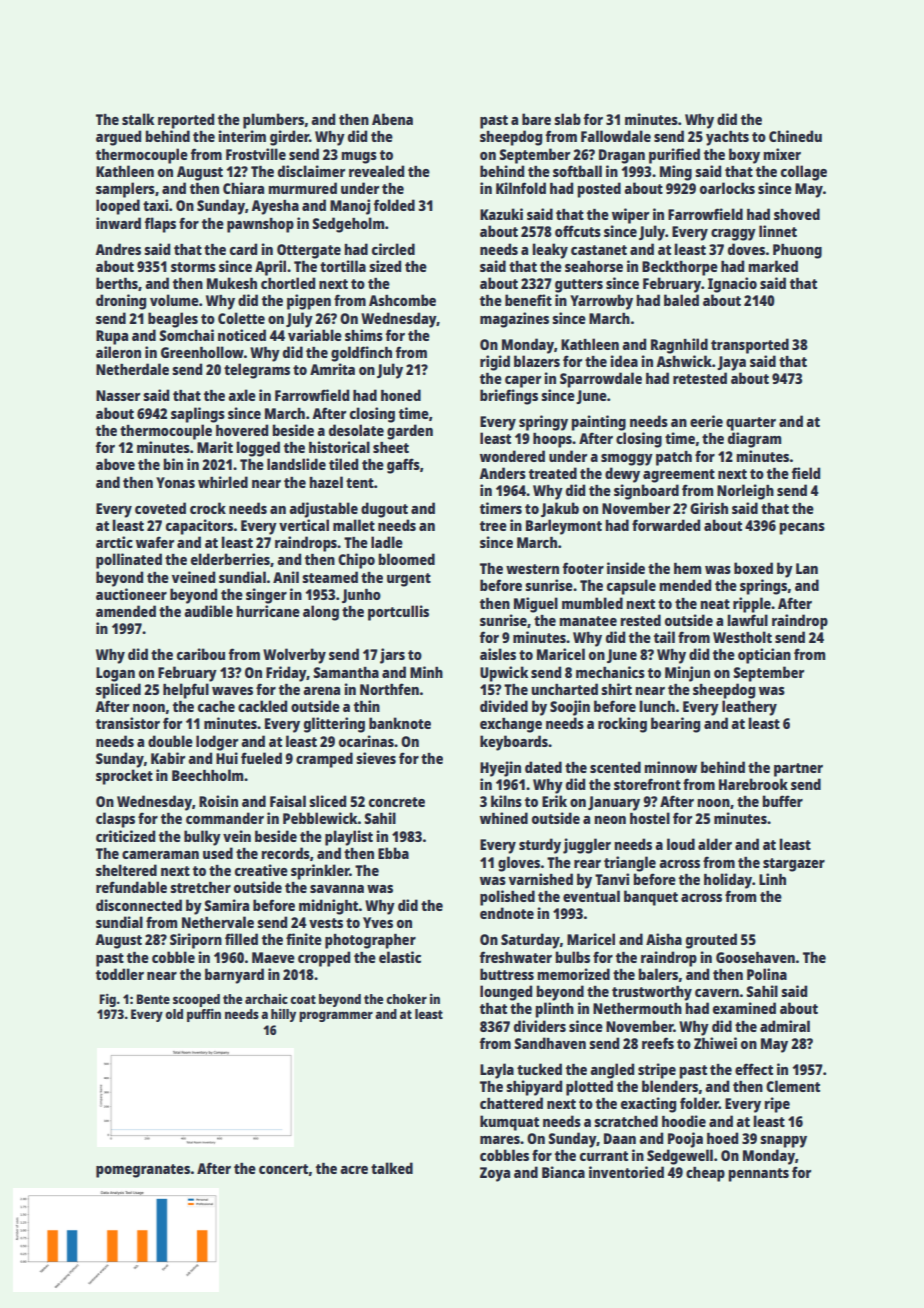 The height and width of the screenshot is (1308, 924). Describe the element at coordinates (512, 456) in the screenshot. I see `wondered` at that location.
